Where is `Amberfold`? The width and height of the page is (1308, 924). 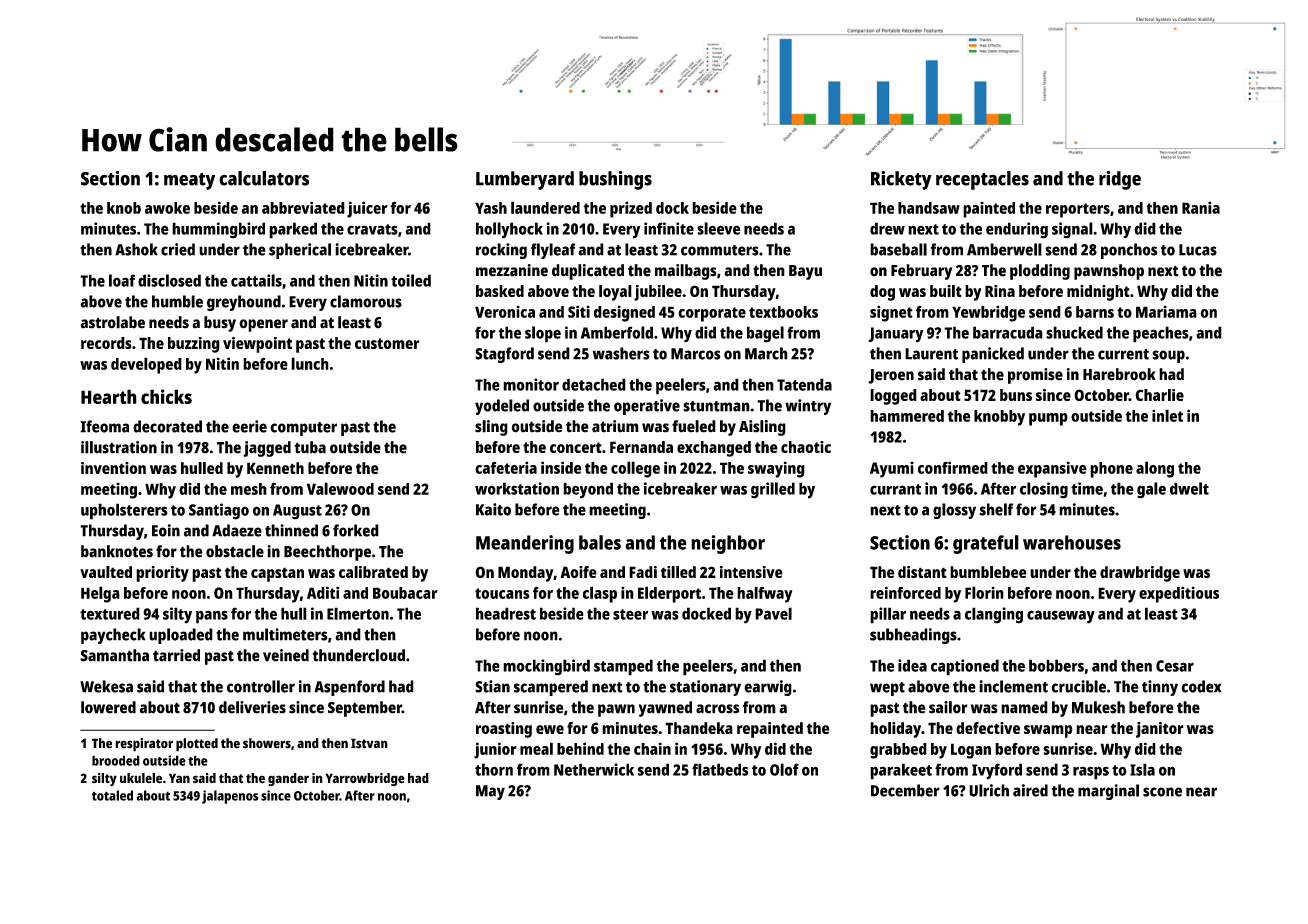
Amberfold is located at coordinates (617, 332).
